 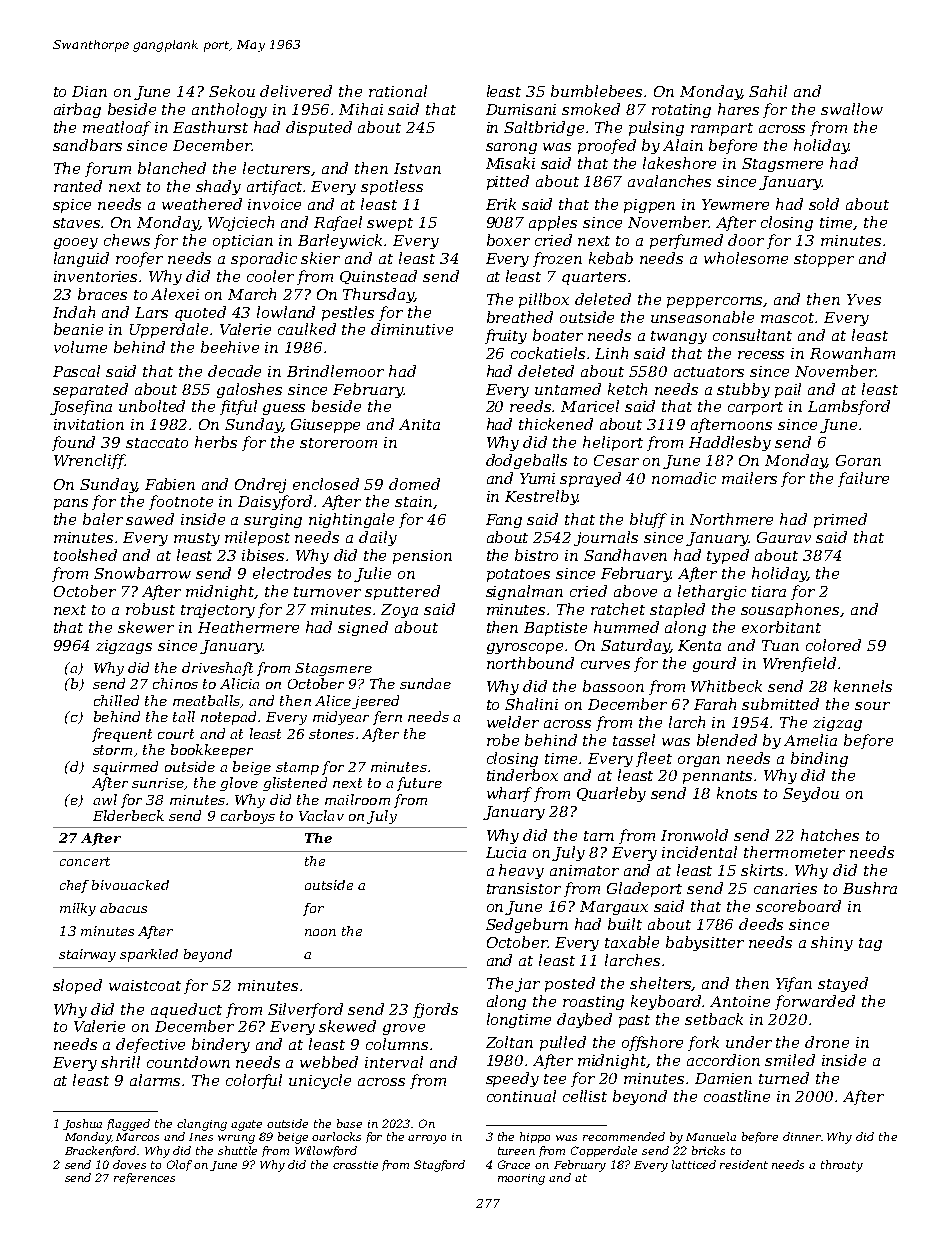 I want to click on tinderbox, so click(x=522, y=775).
